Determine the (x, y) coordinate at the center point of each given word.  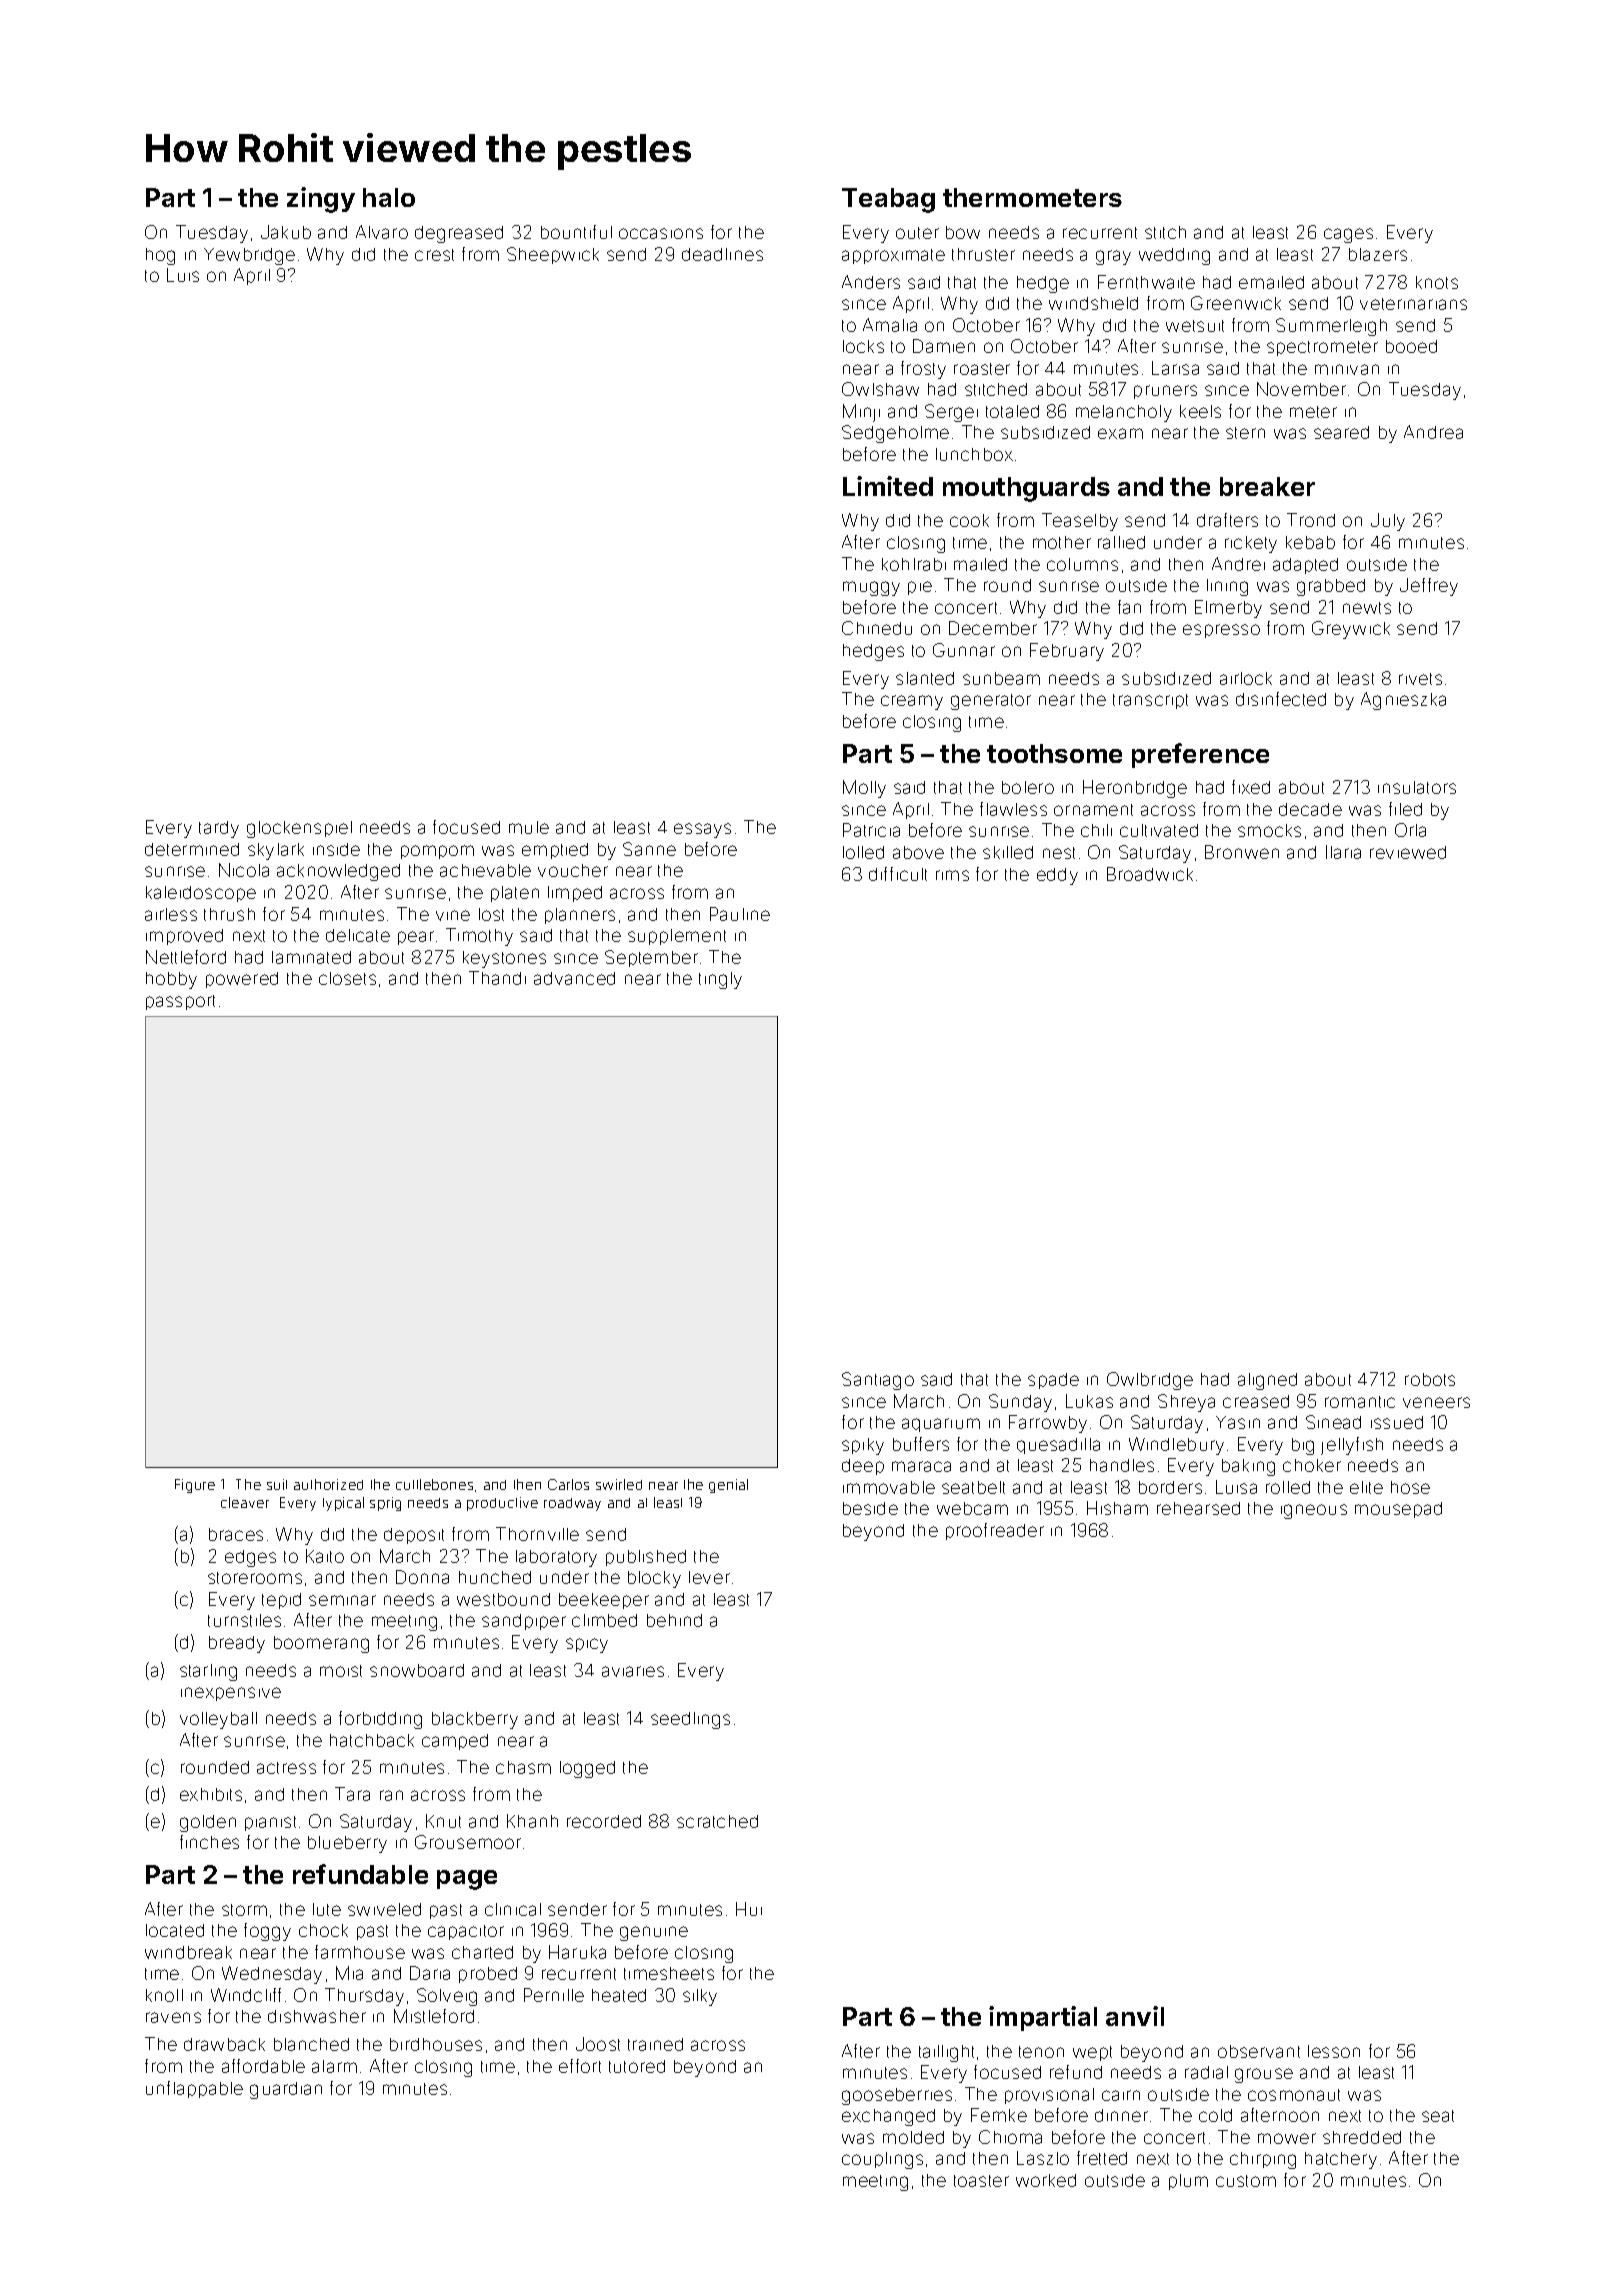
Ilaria (1343, 852)
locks (863, 346)
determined (192, 849)
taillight (946, 2053)
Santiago (878, 1381)
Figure (195, 1486)
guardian (286, 2090)
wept (1092, 2053)
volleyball (218, 1720)
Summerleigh (1331, 327)
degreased (459, 234)
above (918, 852)
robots (1430, 1379)
